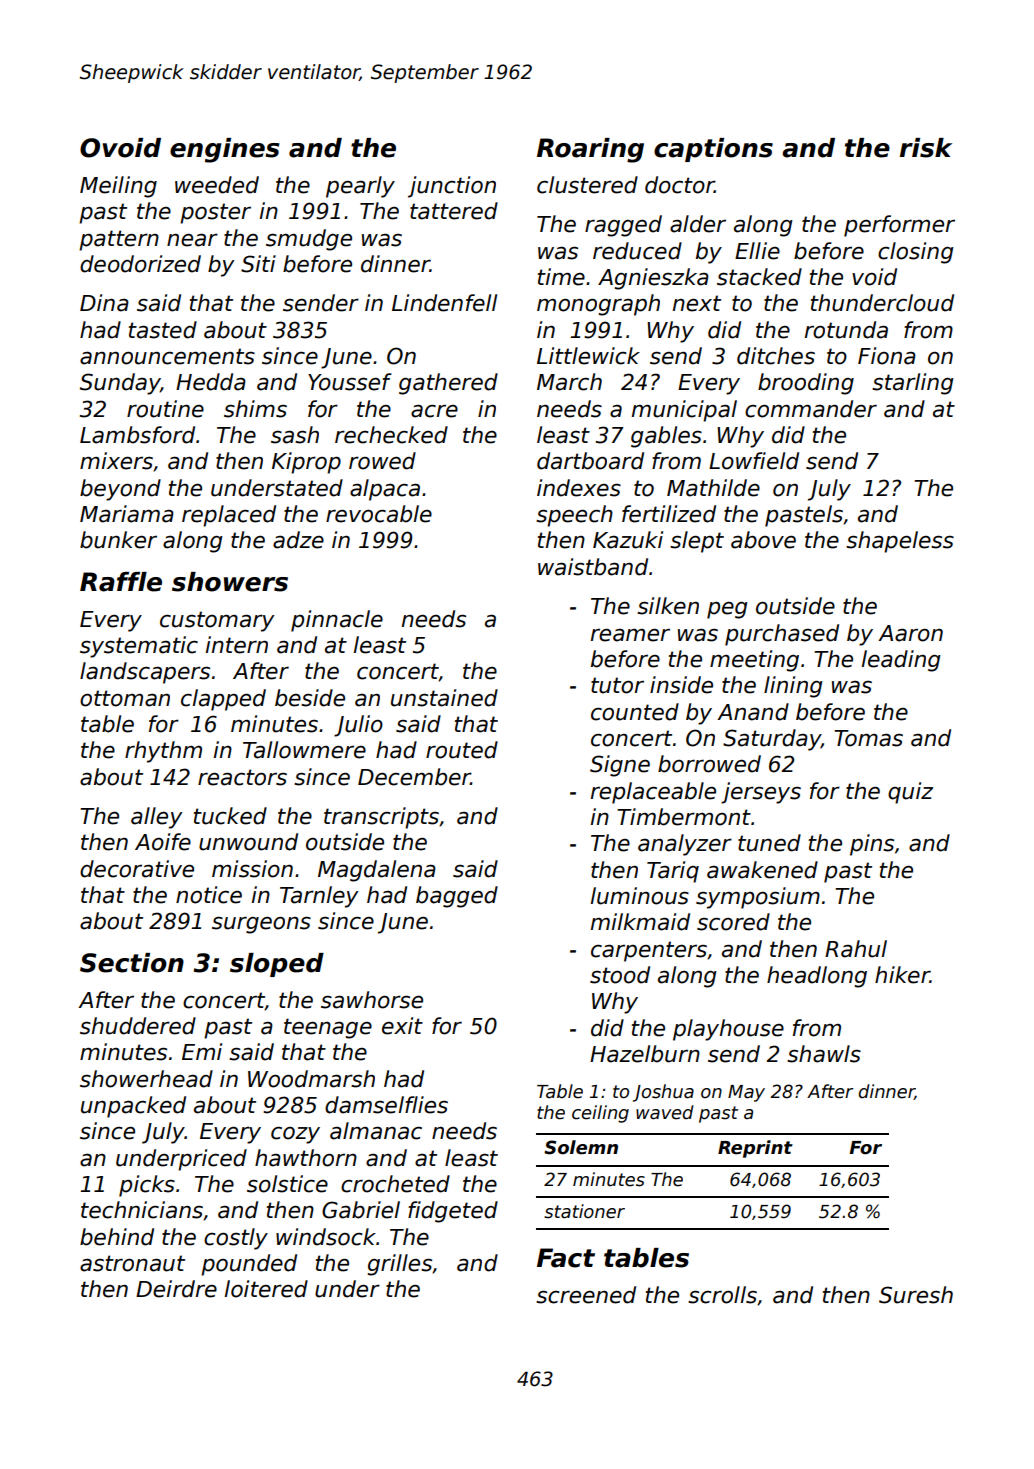 This screenshot has width=1034, height=1469. Describe the element at coordinates (728, 1030) in the screenshot. I see `playhouse` at that location.
